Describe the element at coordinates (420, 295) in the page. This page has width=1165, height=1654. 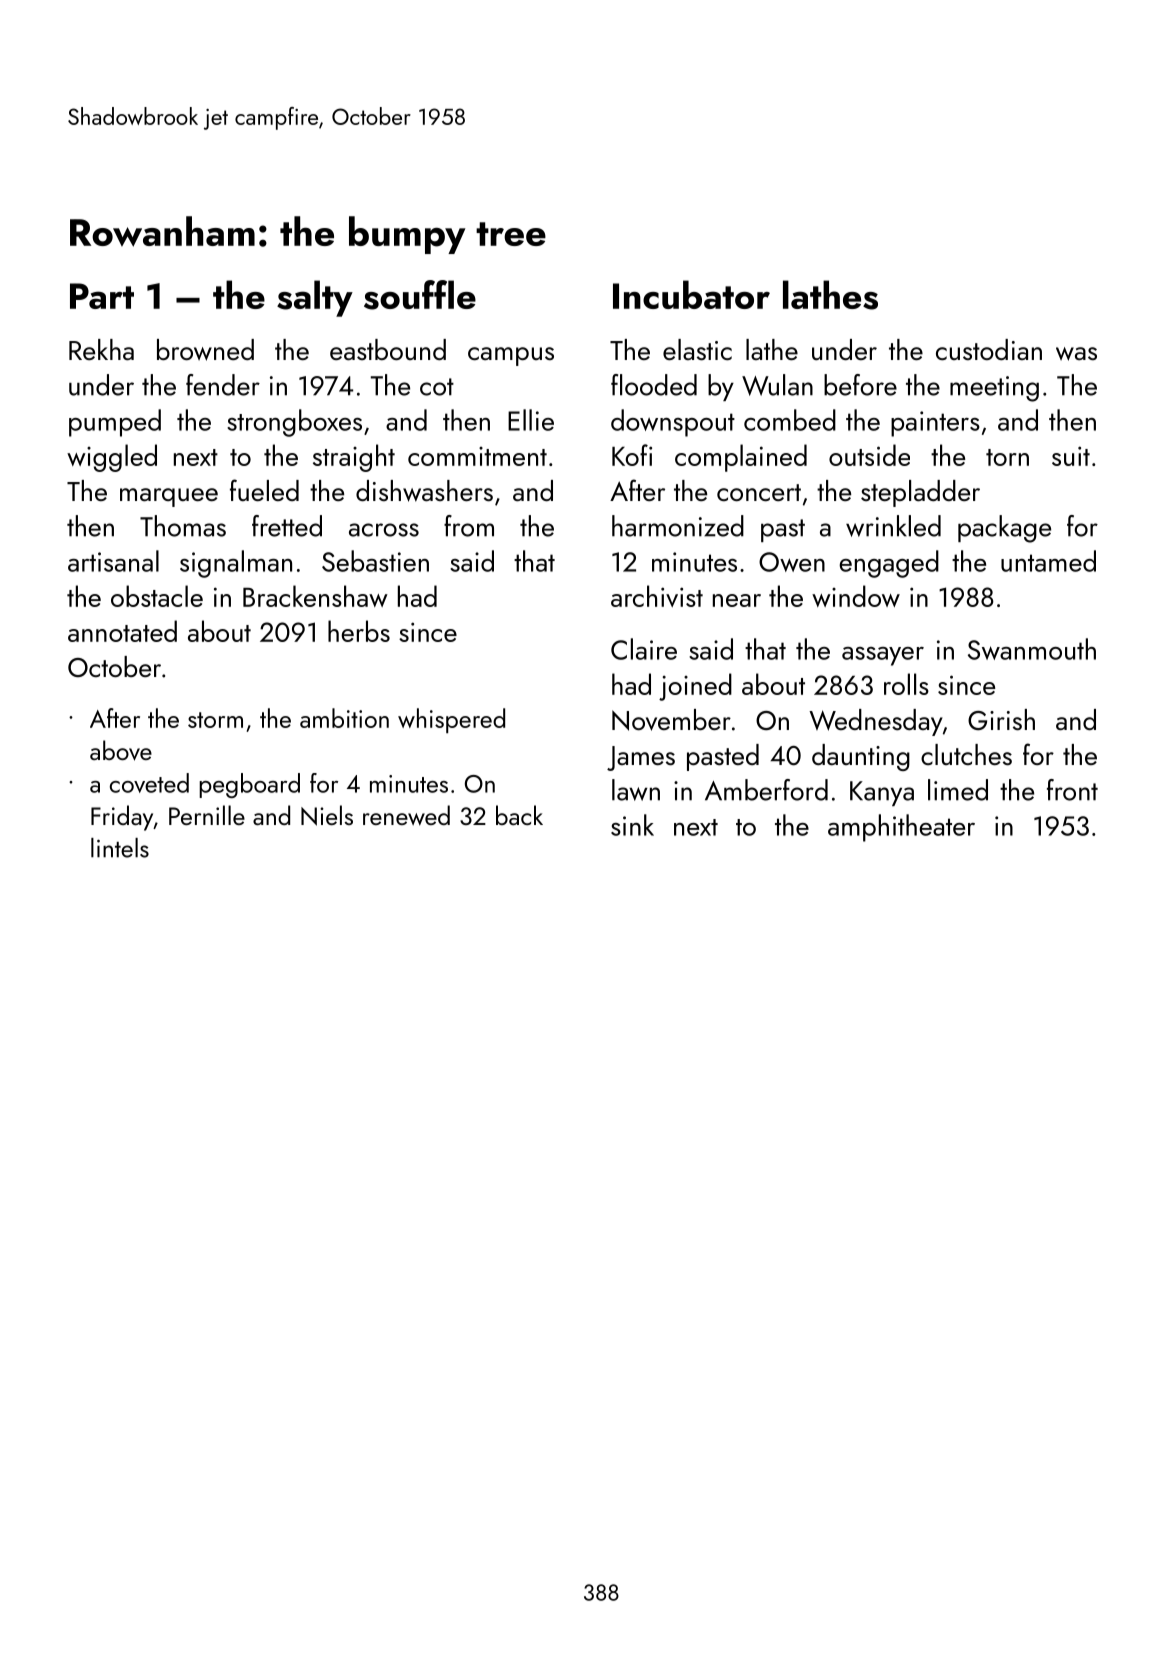
I see `souffle` at that location.
